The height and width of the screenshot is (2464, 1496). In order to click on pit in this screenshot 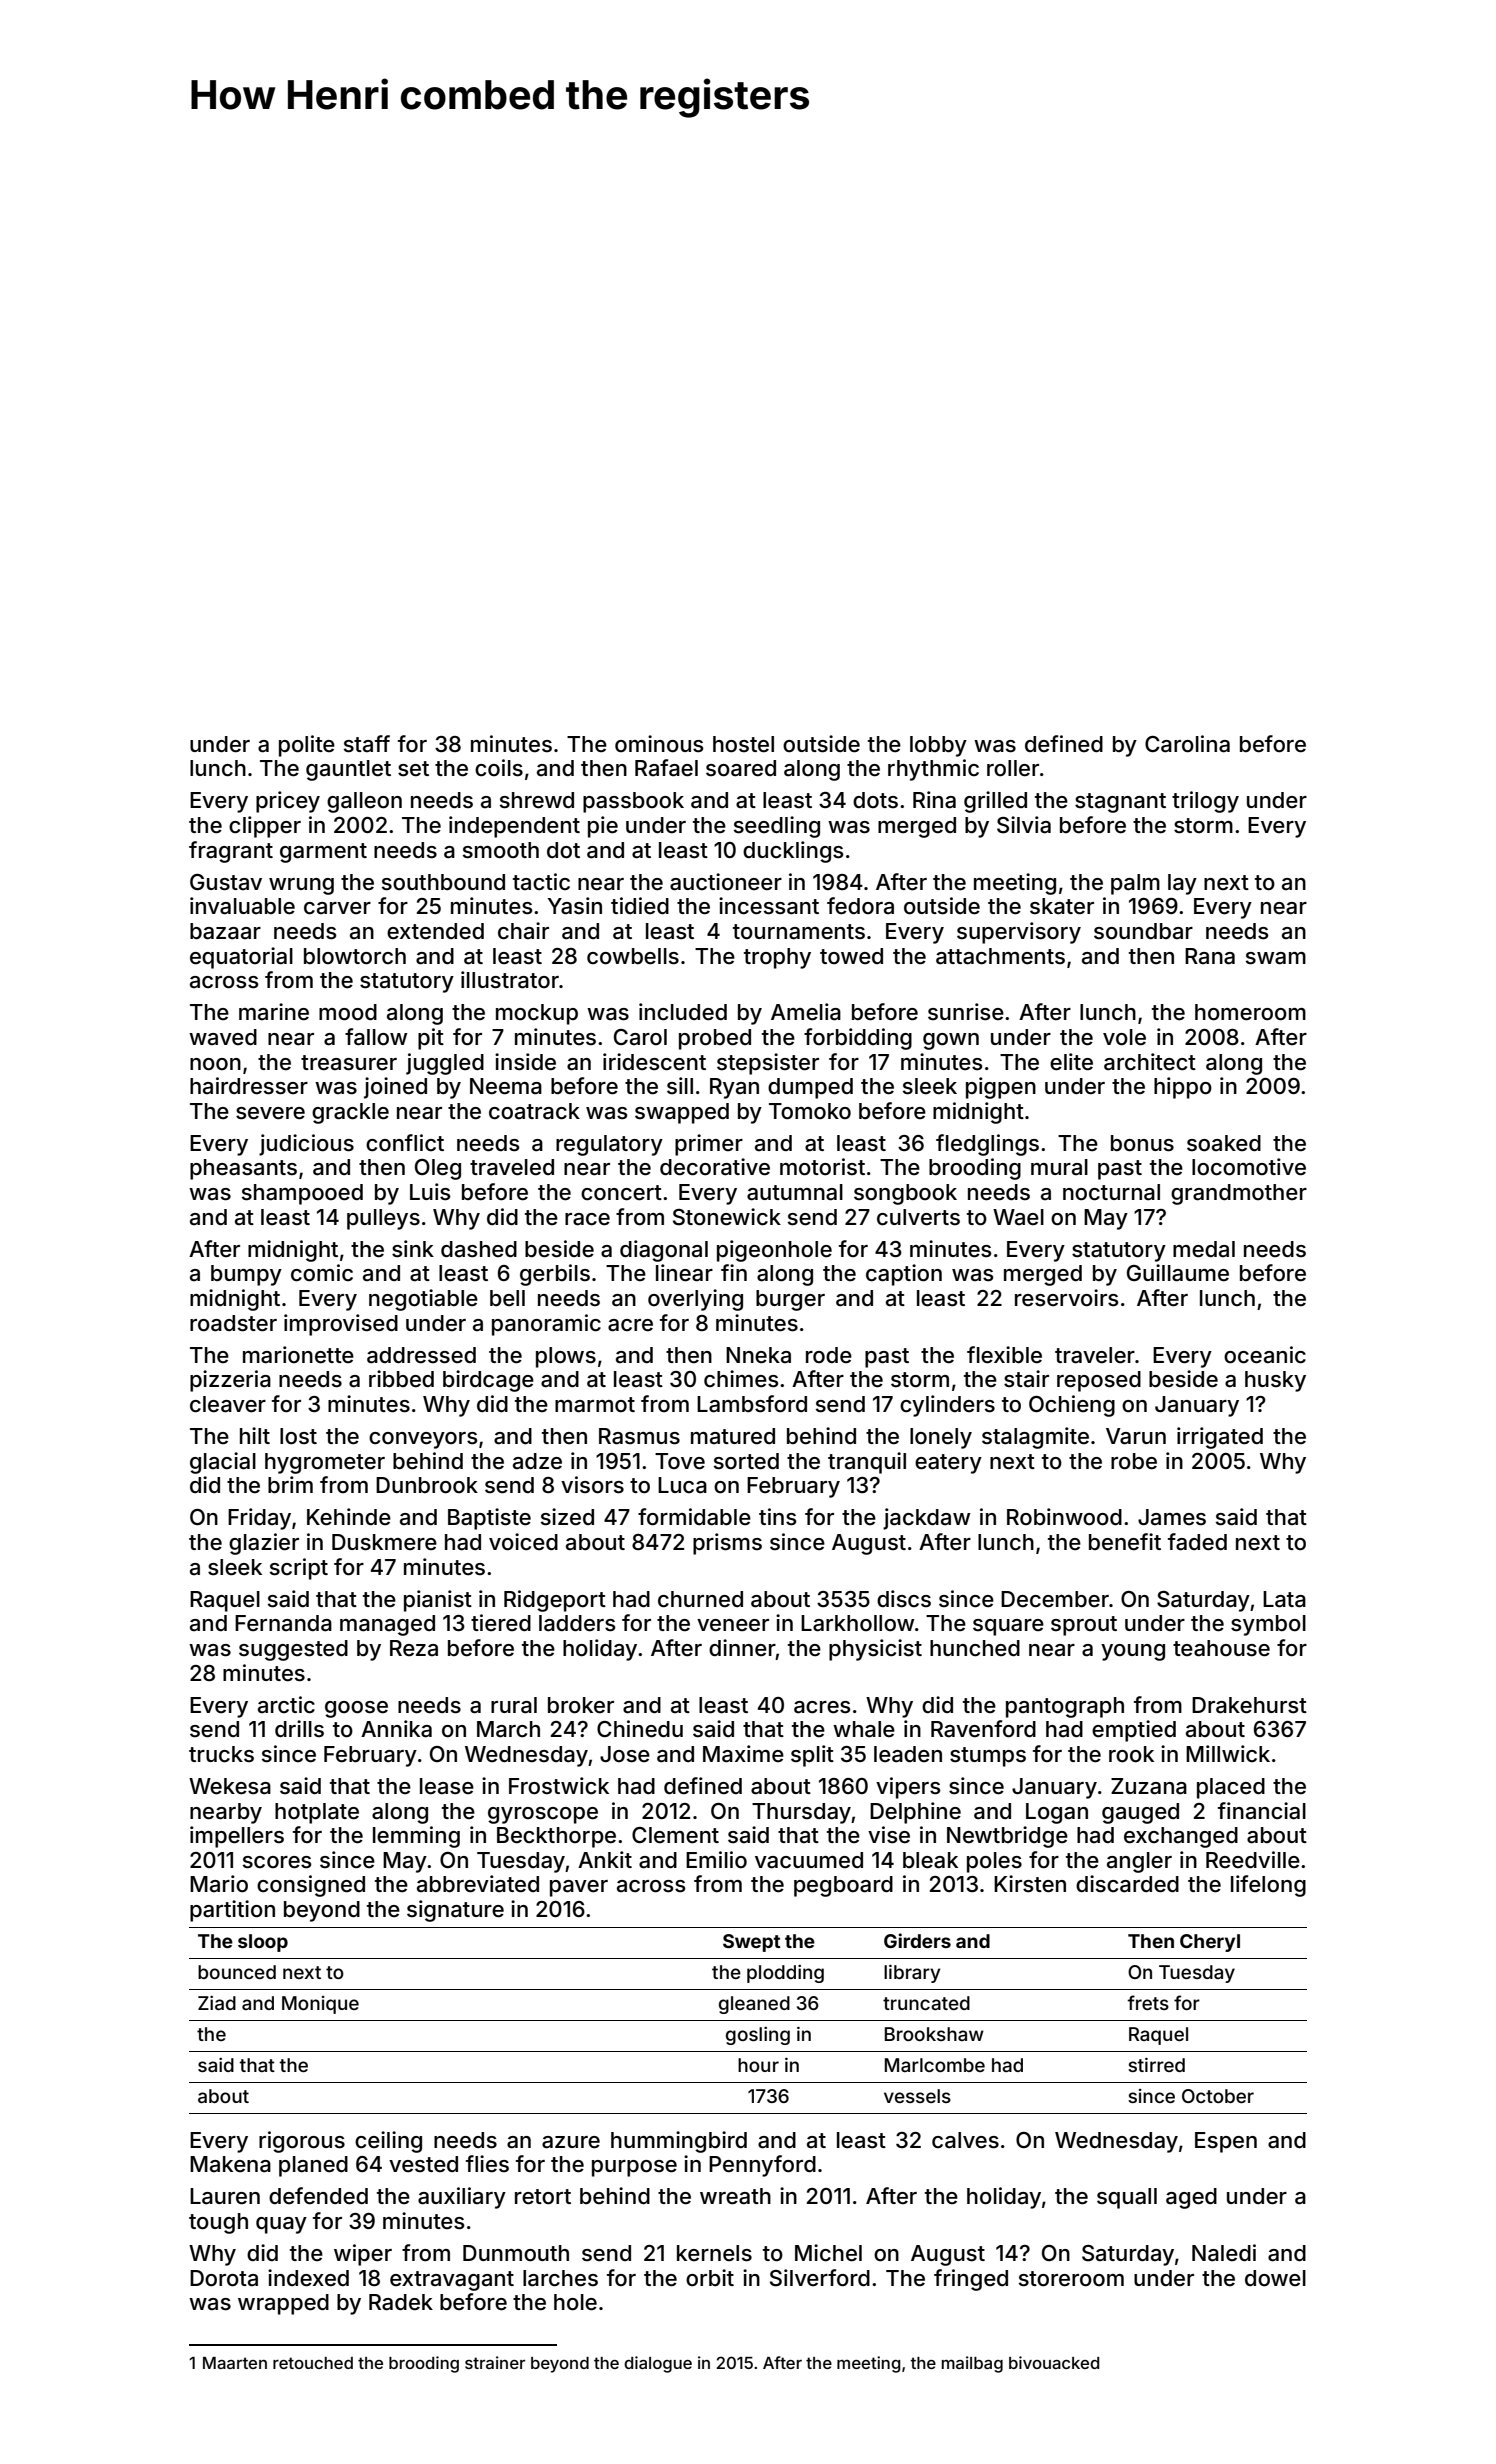, I will do `click(431, 1039)`.
